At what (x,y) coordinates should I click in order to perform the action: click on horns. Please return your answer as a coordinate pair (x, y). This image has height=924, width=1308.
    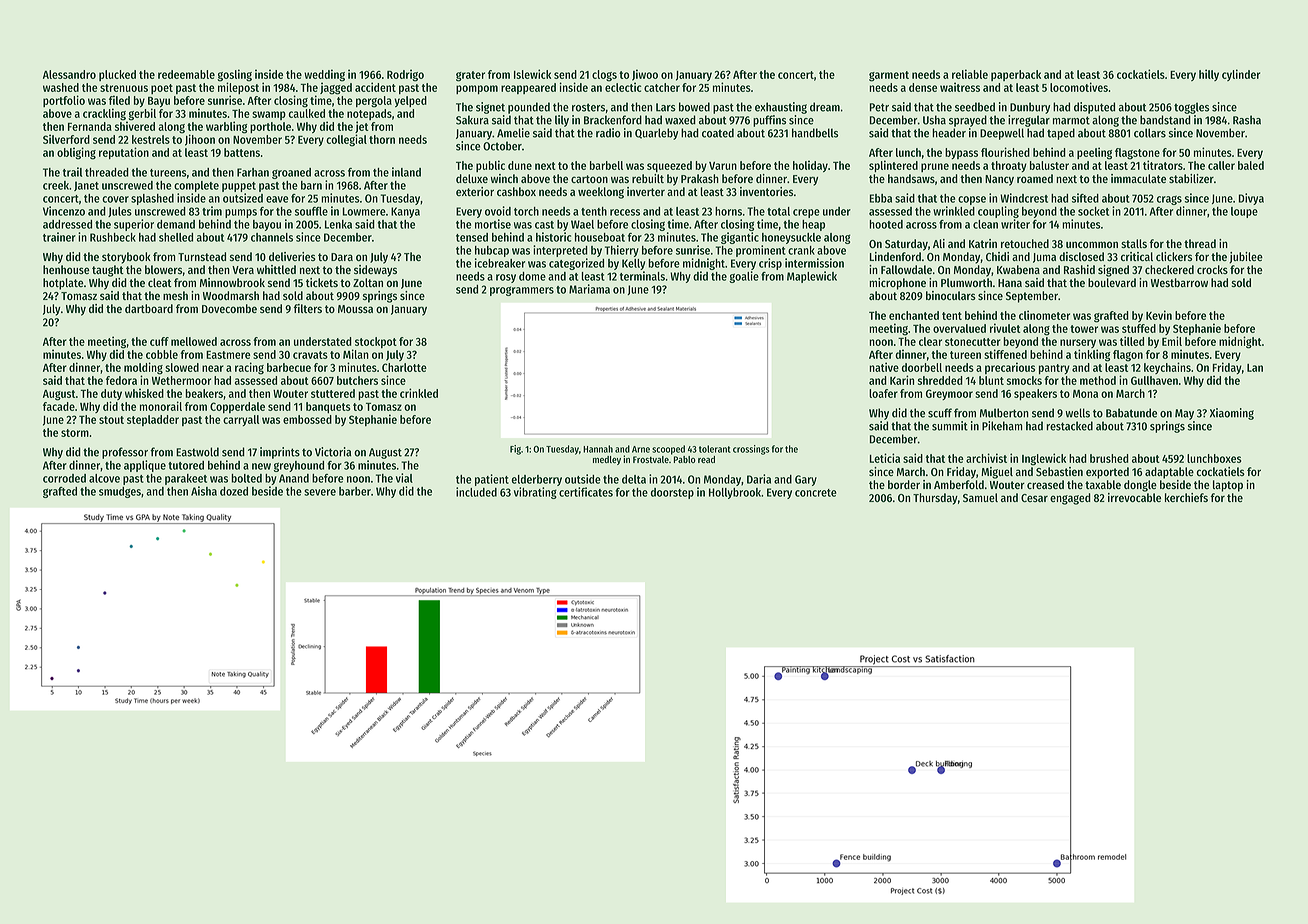
    Looking at the image, I should click on (728, 211).
